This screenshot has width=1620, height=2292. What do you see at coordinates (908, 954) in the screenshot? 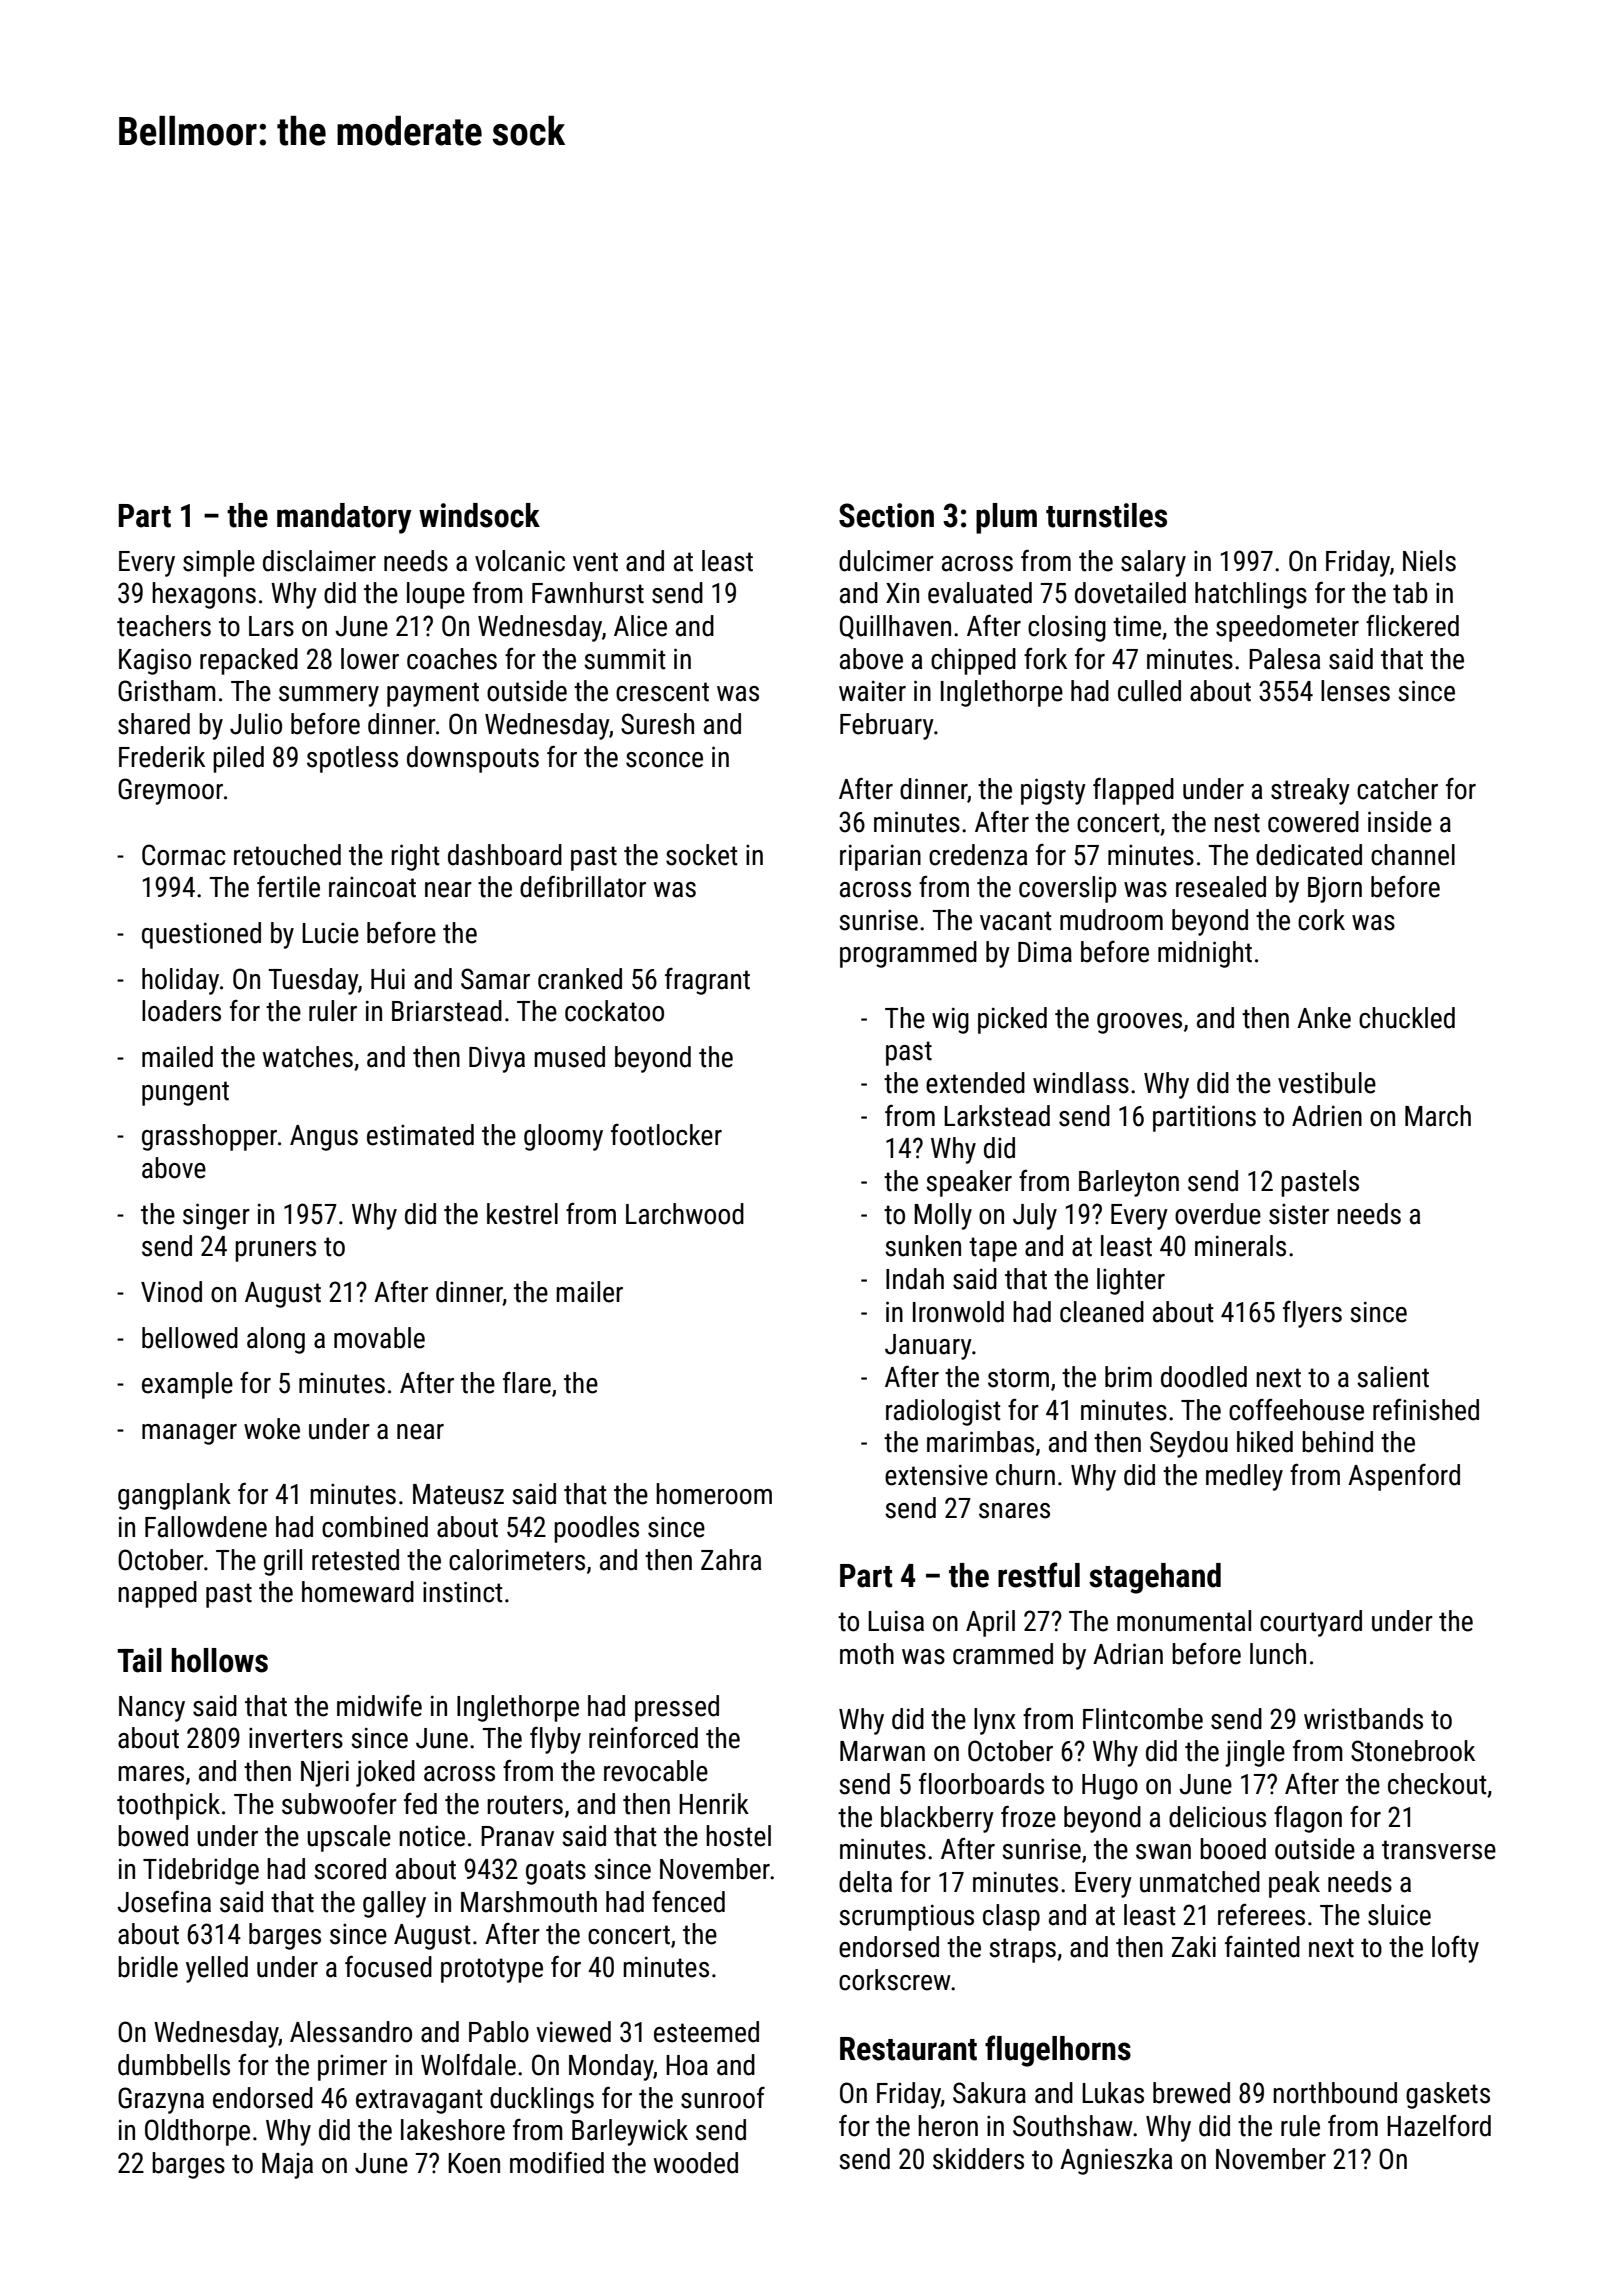
I see `programmed` at bounding box center [908, 954].
